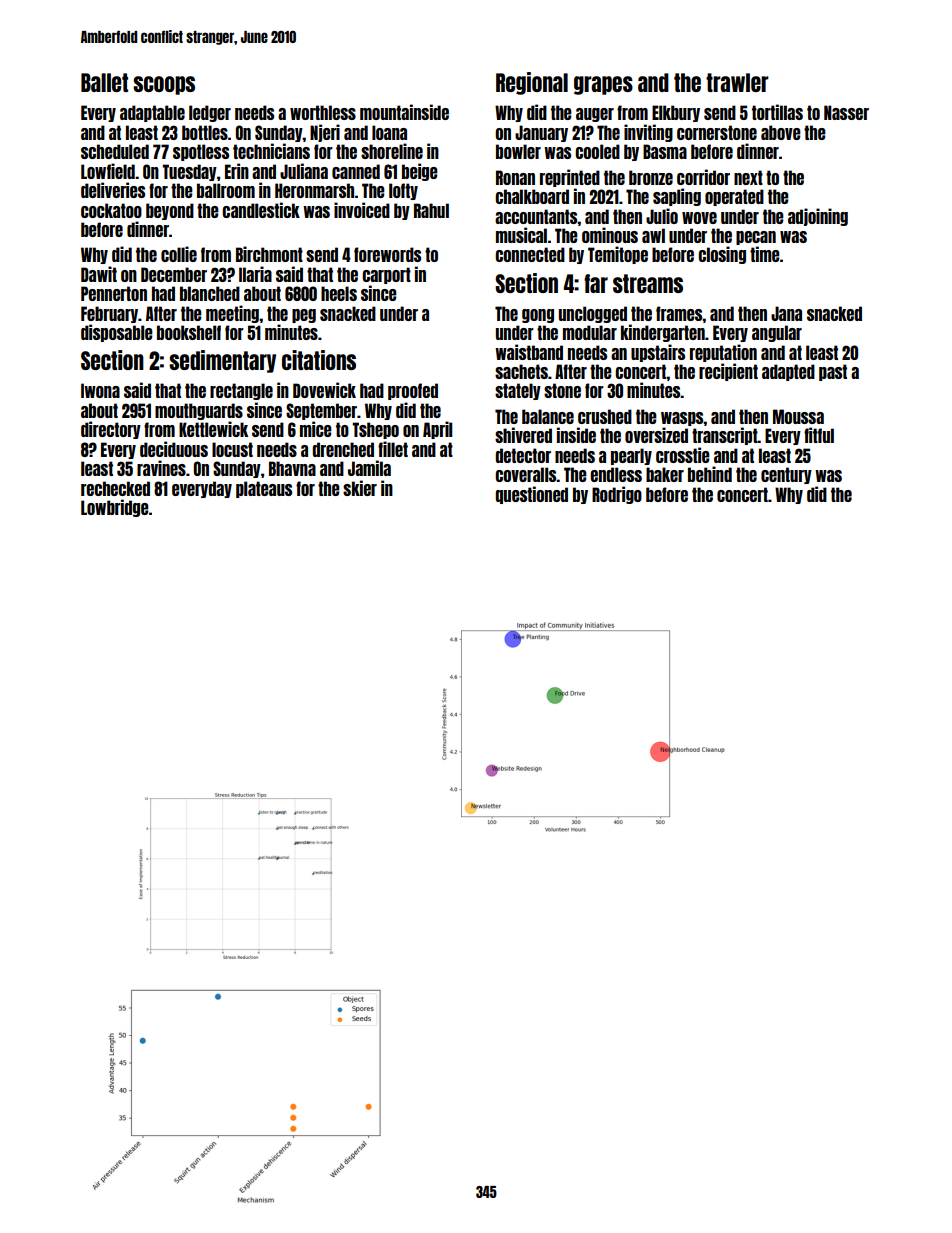 This screenshot has width=952, height=1233. I want to click on Tshepo, so click(375, 430).
